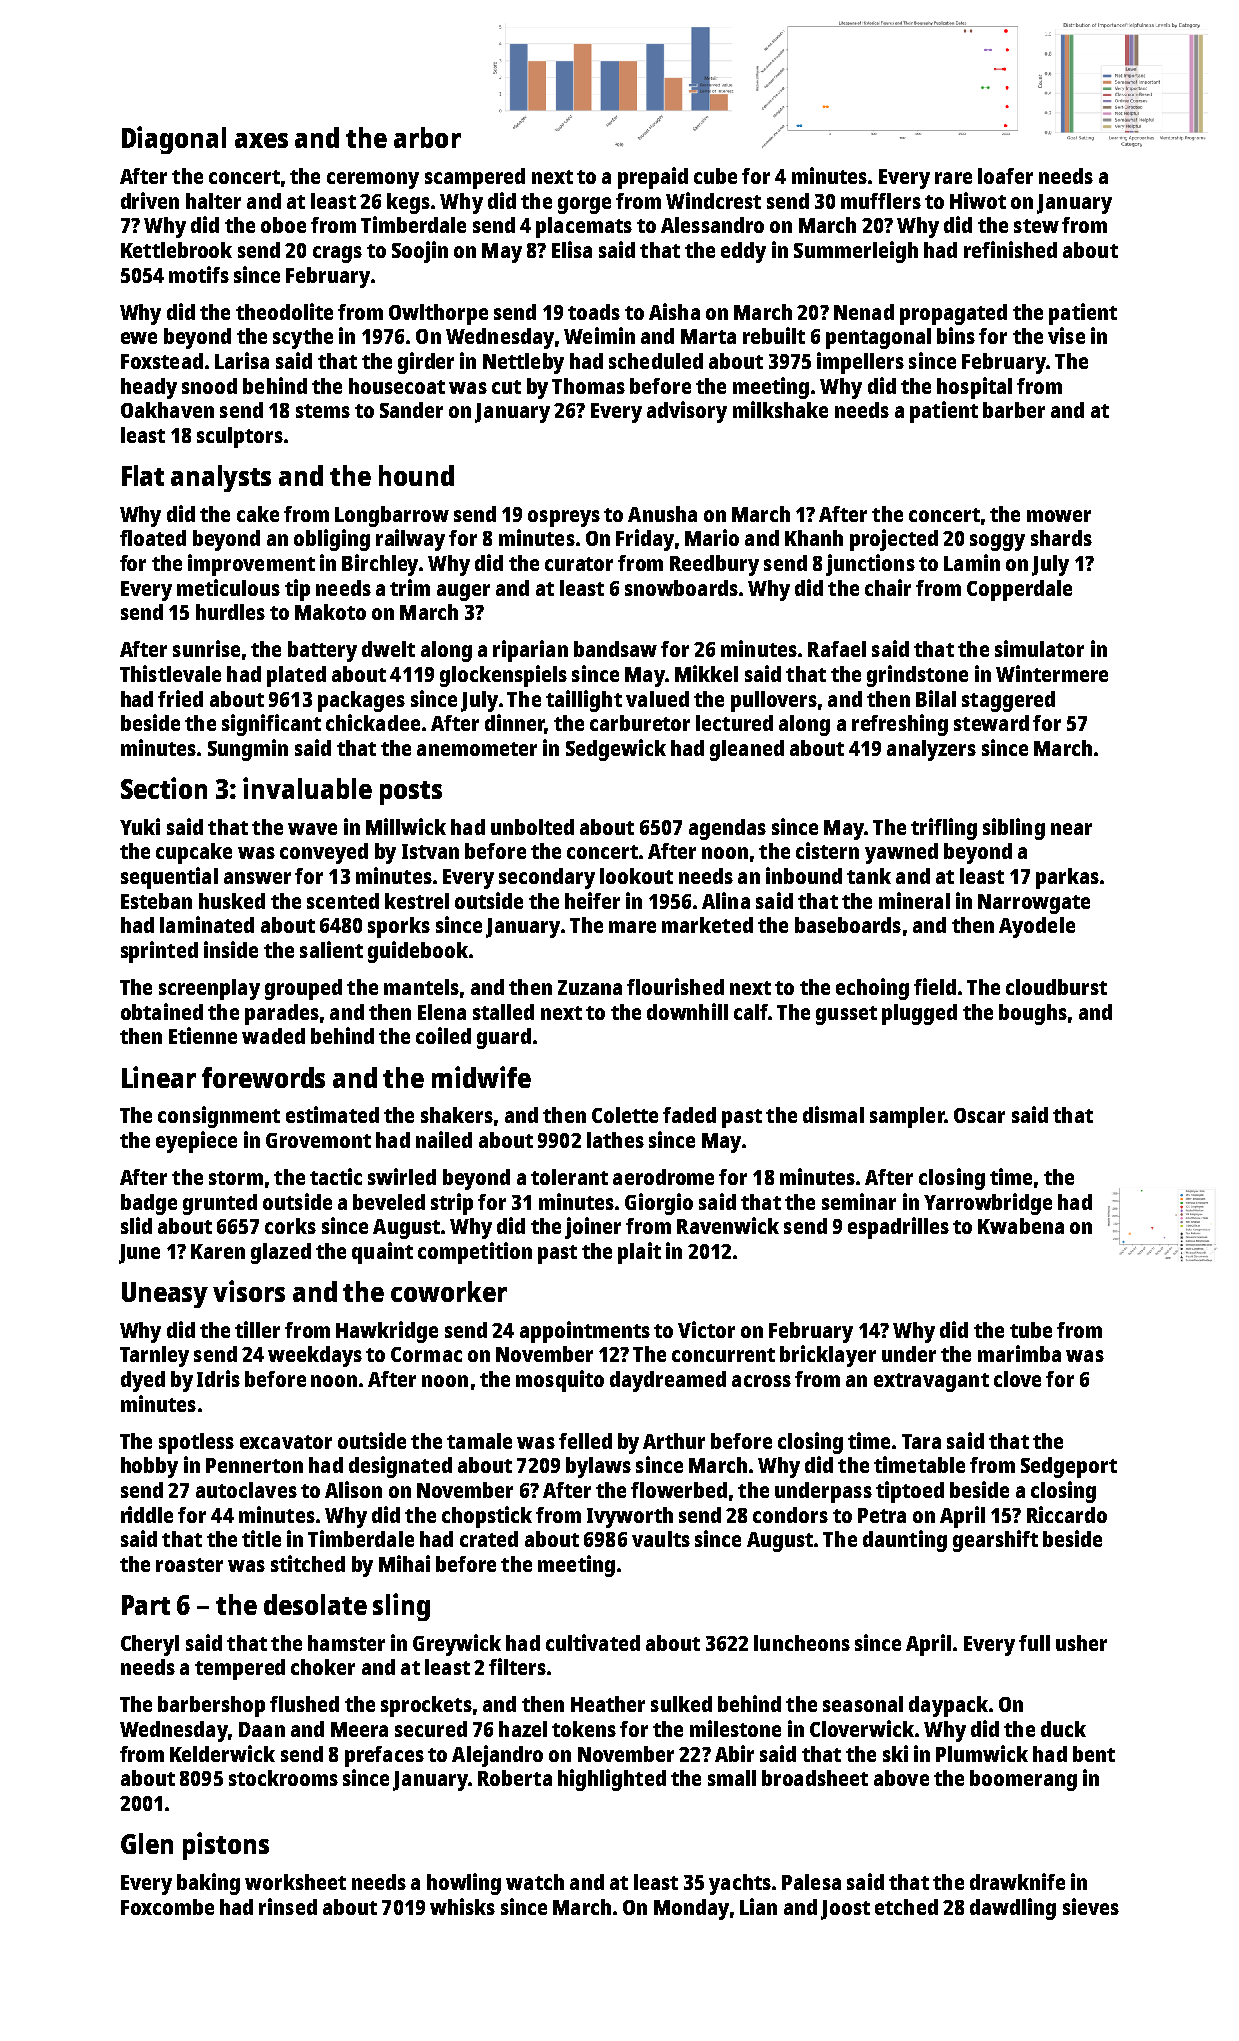 Image resolution: width=1239 pixels, height=2041 pixels. Describe the element at coordinates (681, 588) in the document. I see `snowboards` at that location.
